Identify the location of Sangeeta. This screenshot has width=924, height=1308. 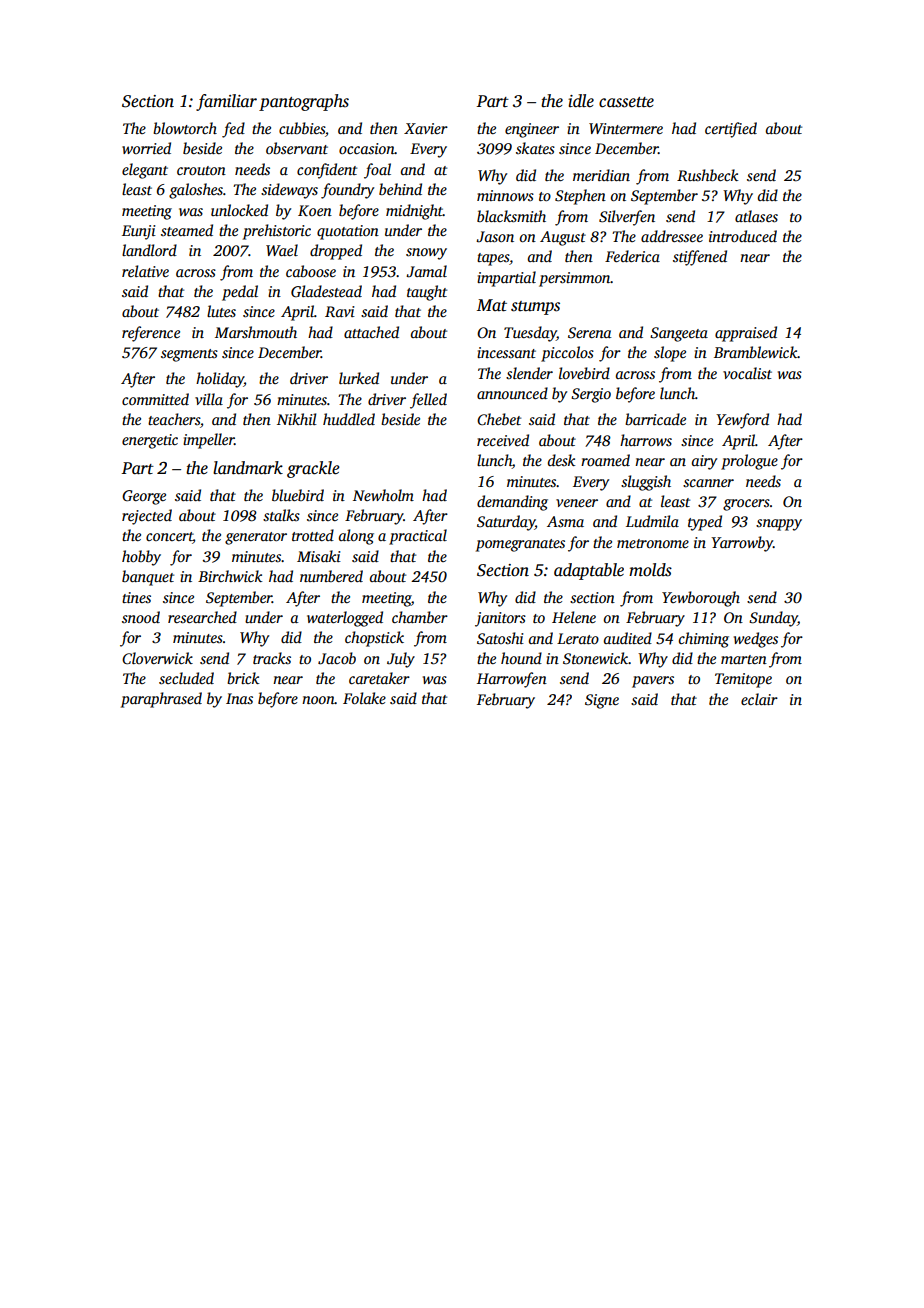
(679, 334).
